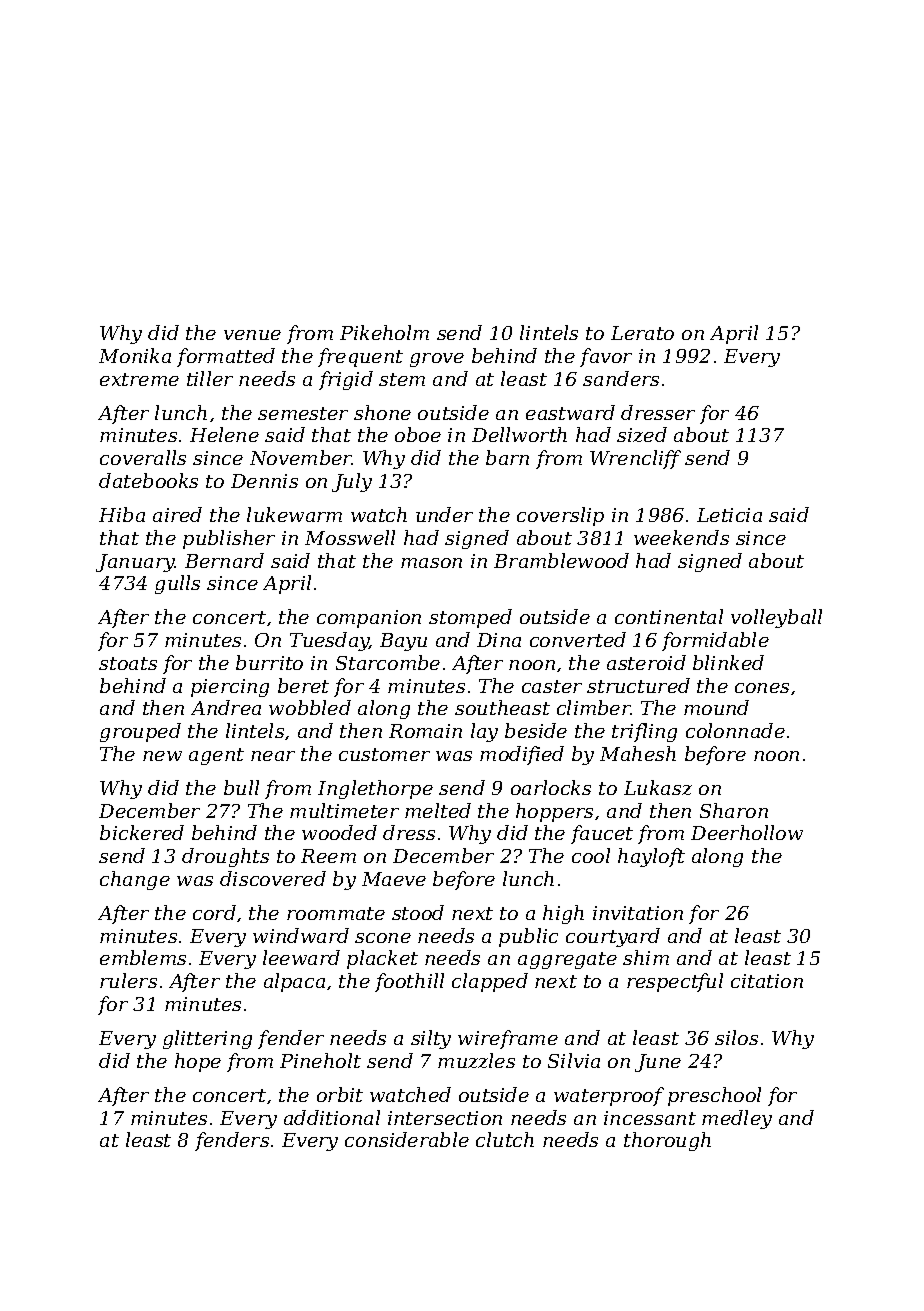 The width and height of the screenshot is (924, 1311). Describe the element at coordinates (508, 1039) in the screenshot. I see `wireframe` at that location.
